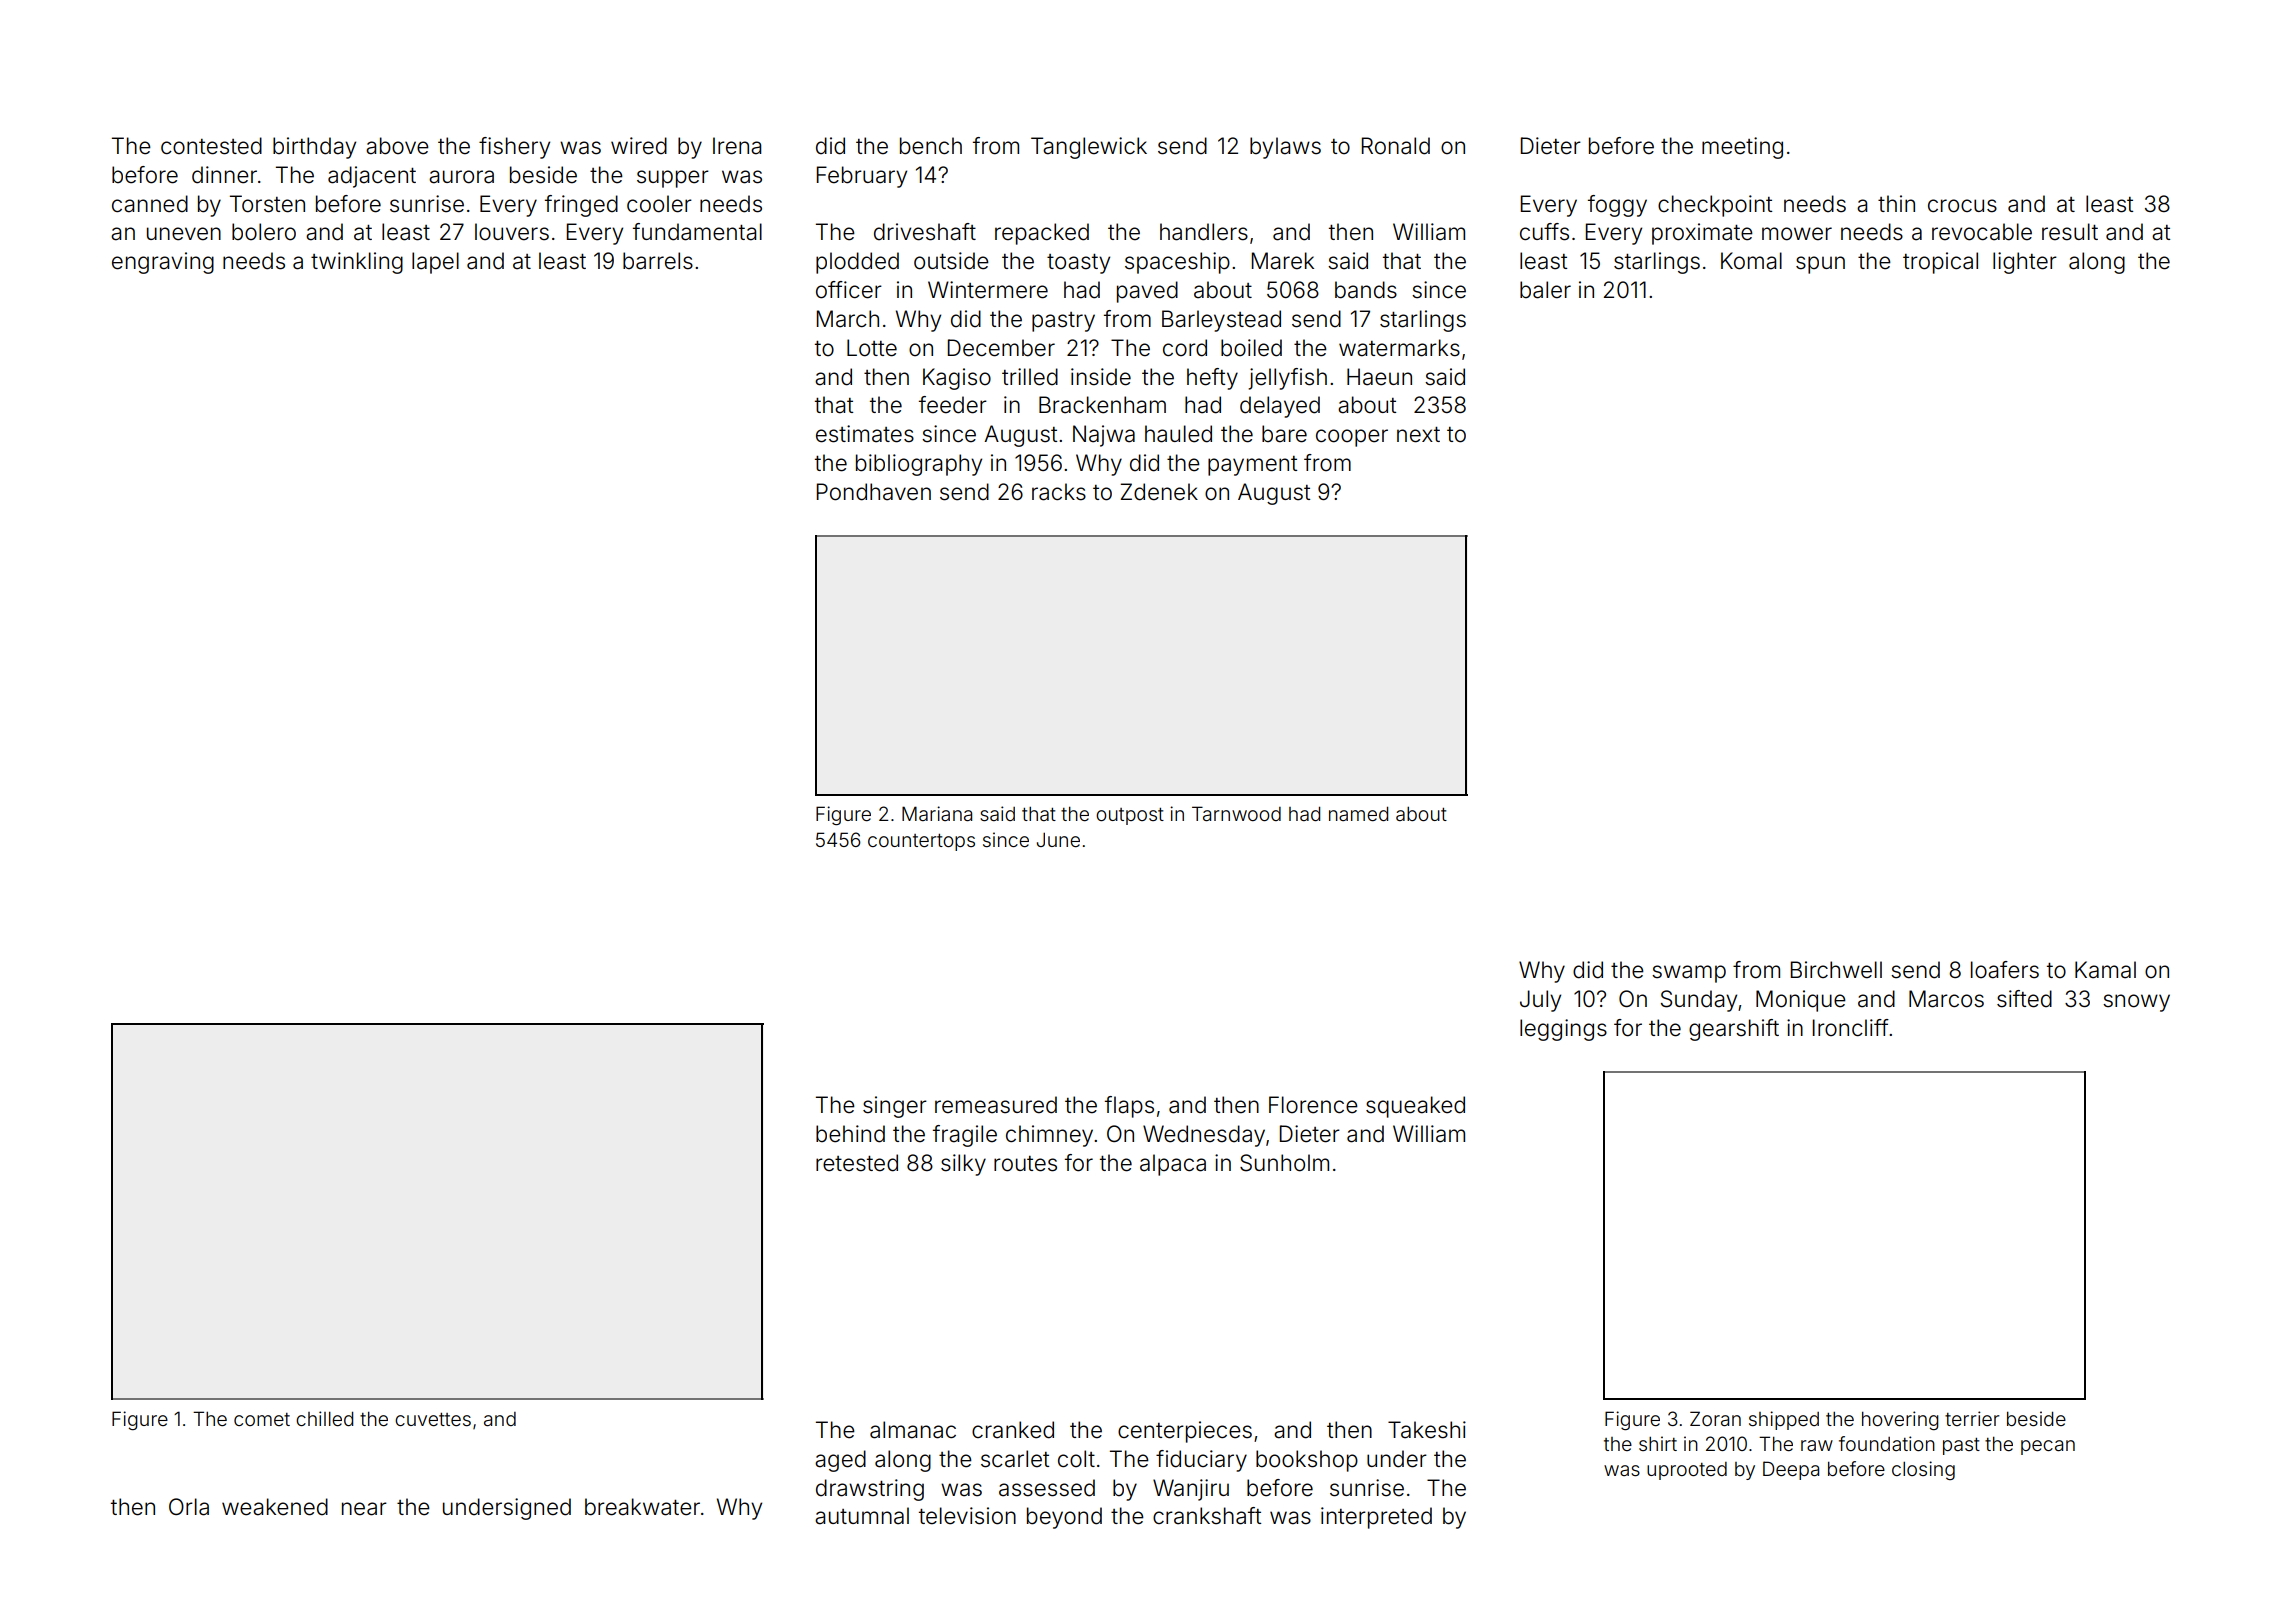 The width and height of the screenshot is (2282, 1614). What do you see at coordinates (963, 1165) in the screenshot?
I see `silky` at bounding box center [963, 1165].
